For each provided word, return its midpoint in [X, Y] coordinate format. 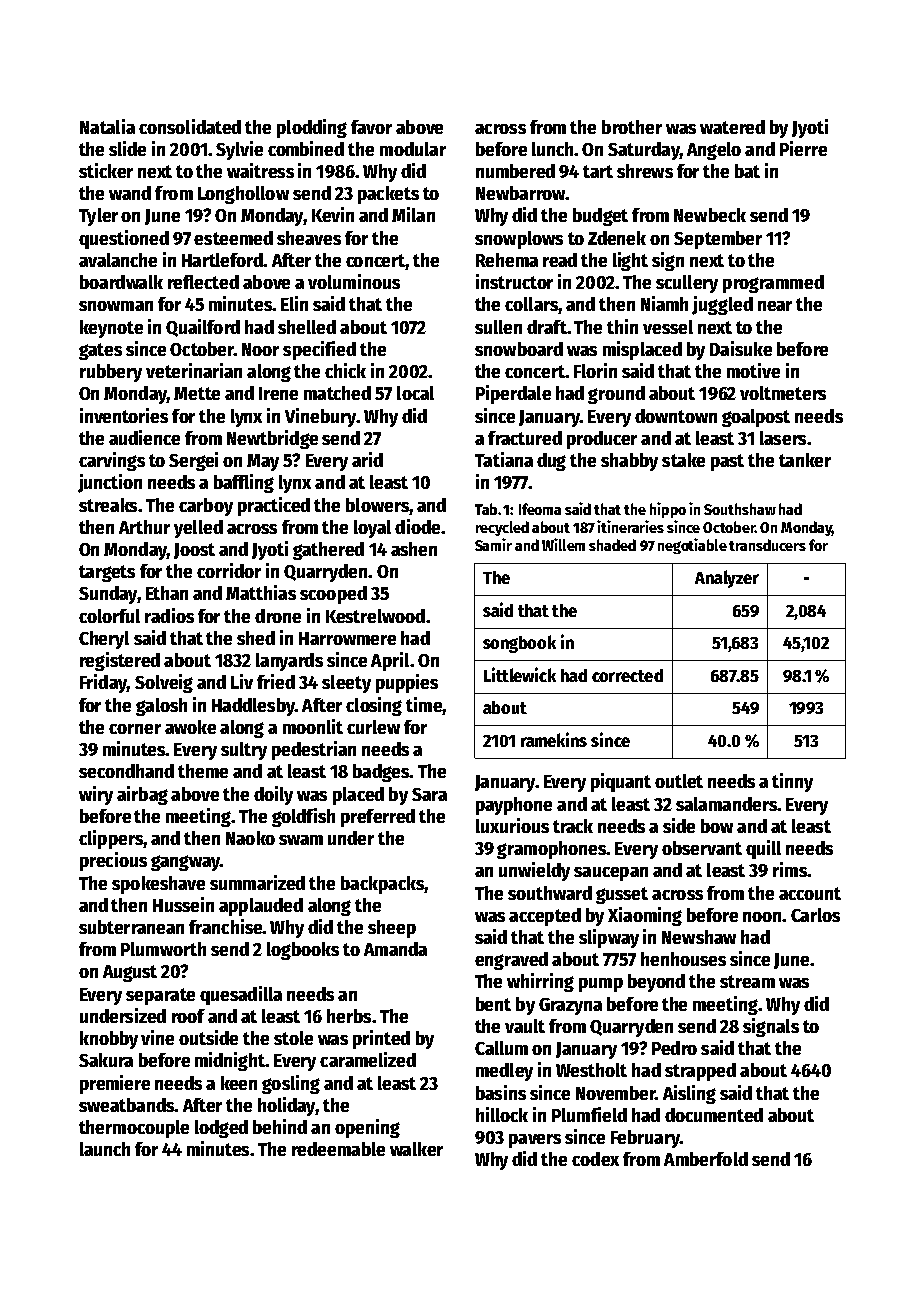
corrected [627, 675]
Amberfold [706, 1159]
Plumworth [163, 949]
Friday [103, 683]
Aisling [689, 1094]
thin [622, 326]
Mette [197, 393]
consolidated [190, 126]
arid [367, 459]
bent [493, 1004]
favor [371, 127]
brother [632, 127]
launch [105, 1149]
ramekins [554, 739]
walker [416, 1149]
